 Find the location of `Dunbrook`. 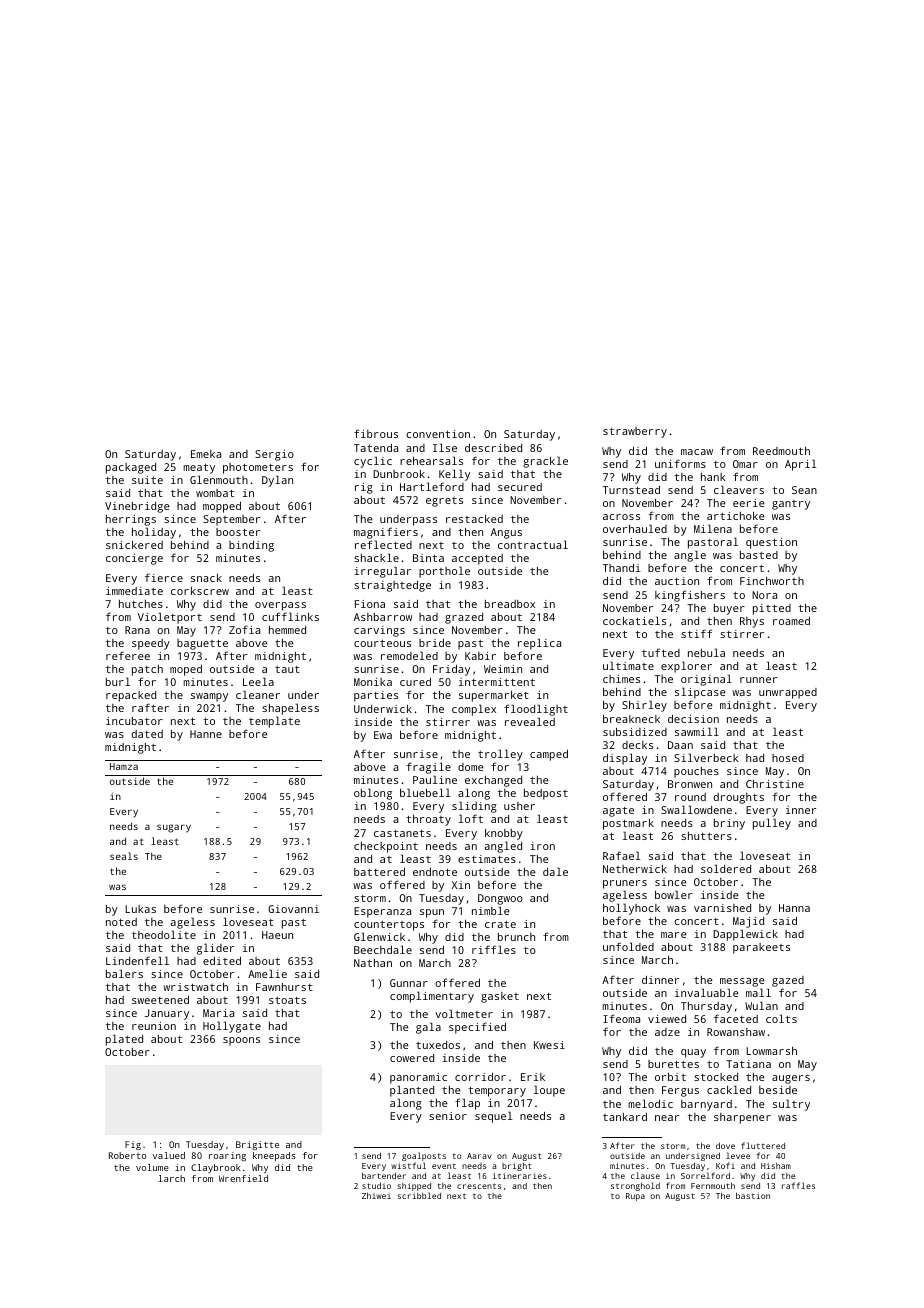

Dunbrook is located at coordinates (399, 474).
